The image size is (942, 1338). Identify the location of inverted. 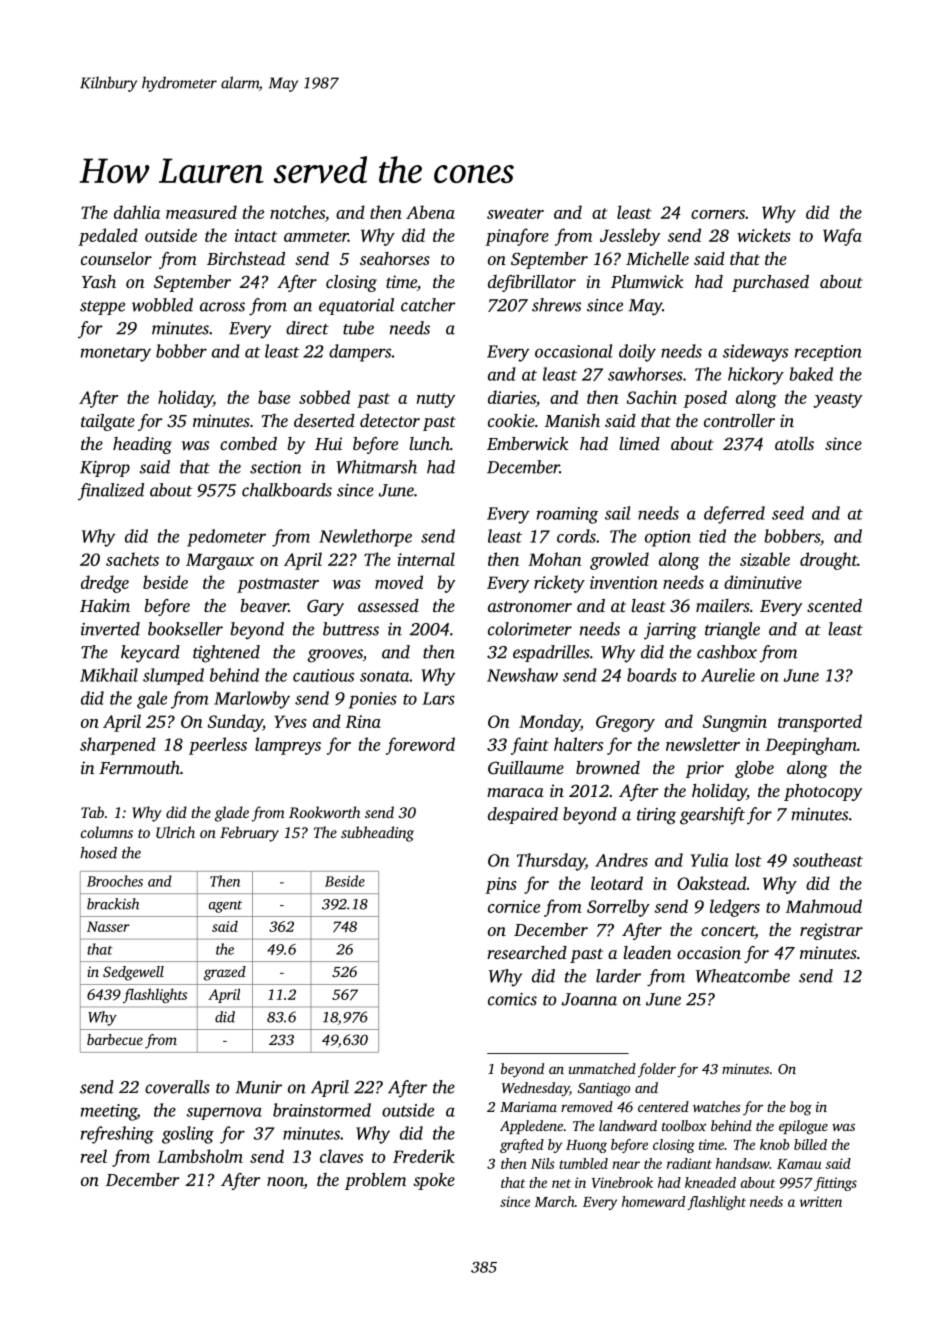
(110, 629).
